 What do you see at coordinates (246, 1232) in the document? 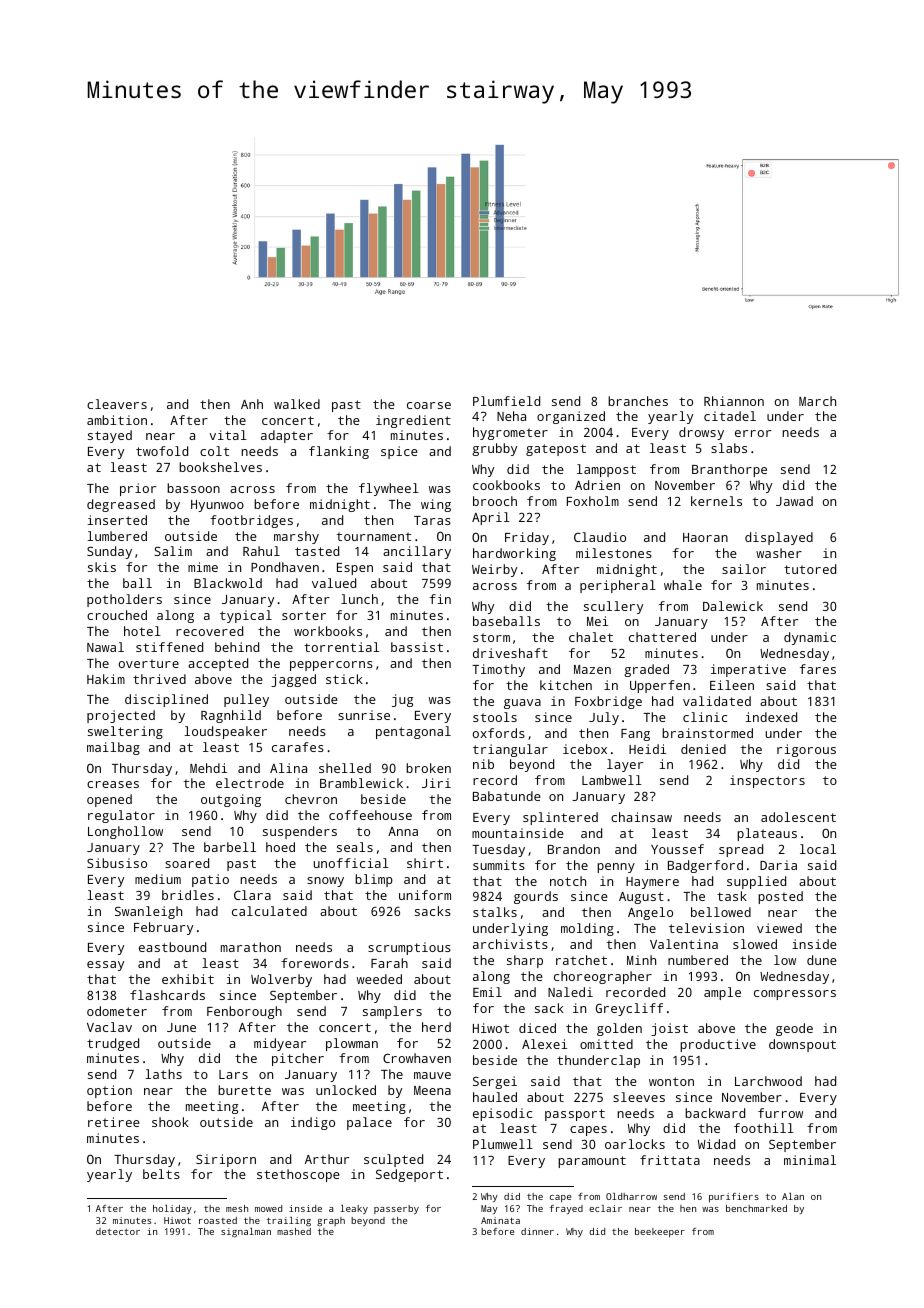
I see `signalman` at bounding box center [246, 1232].
